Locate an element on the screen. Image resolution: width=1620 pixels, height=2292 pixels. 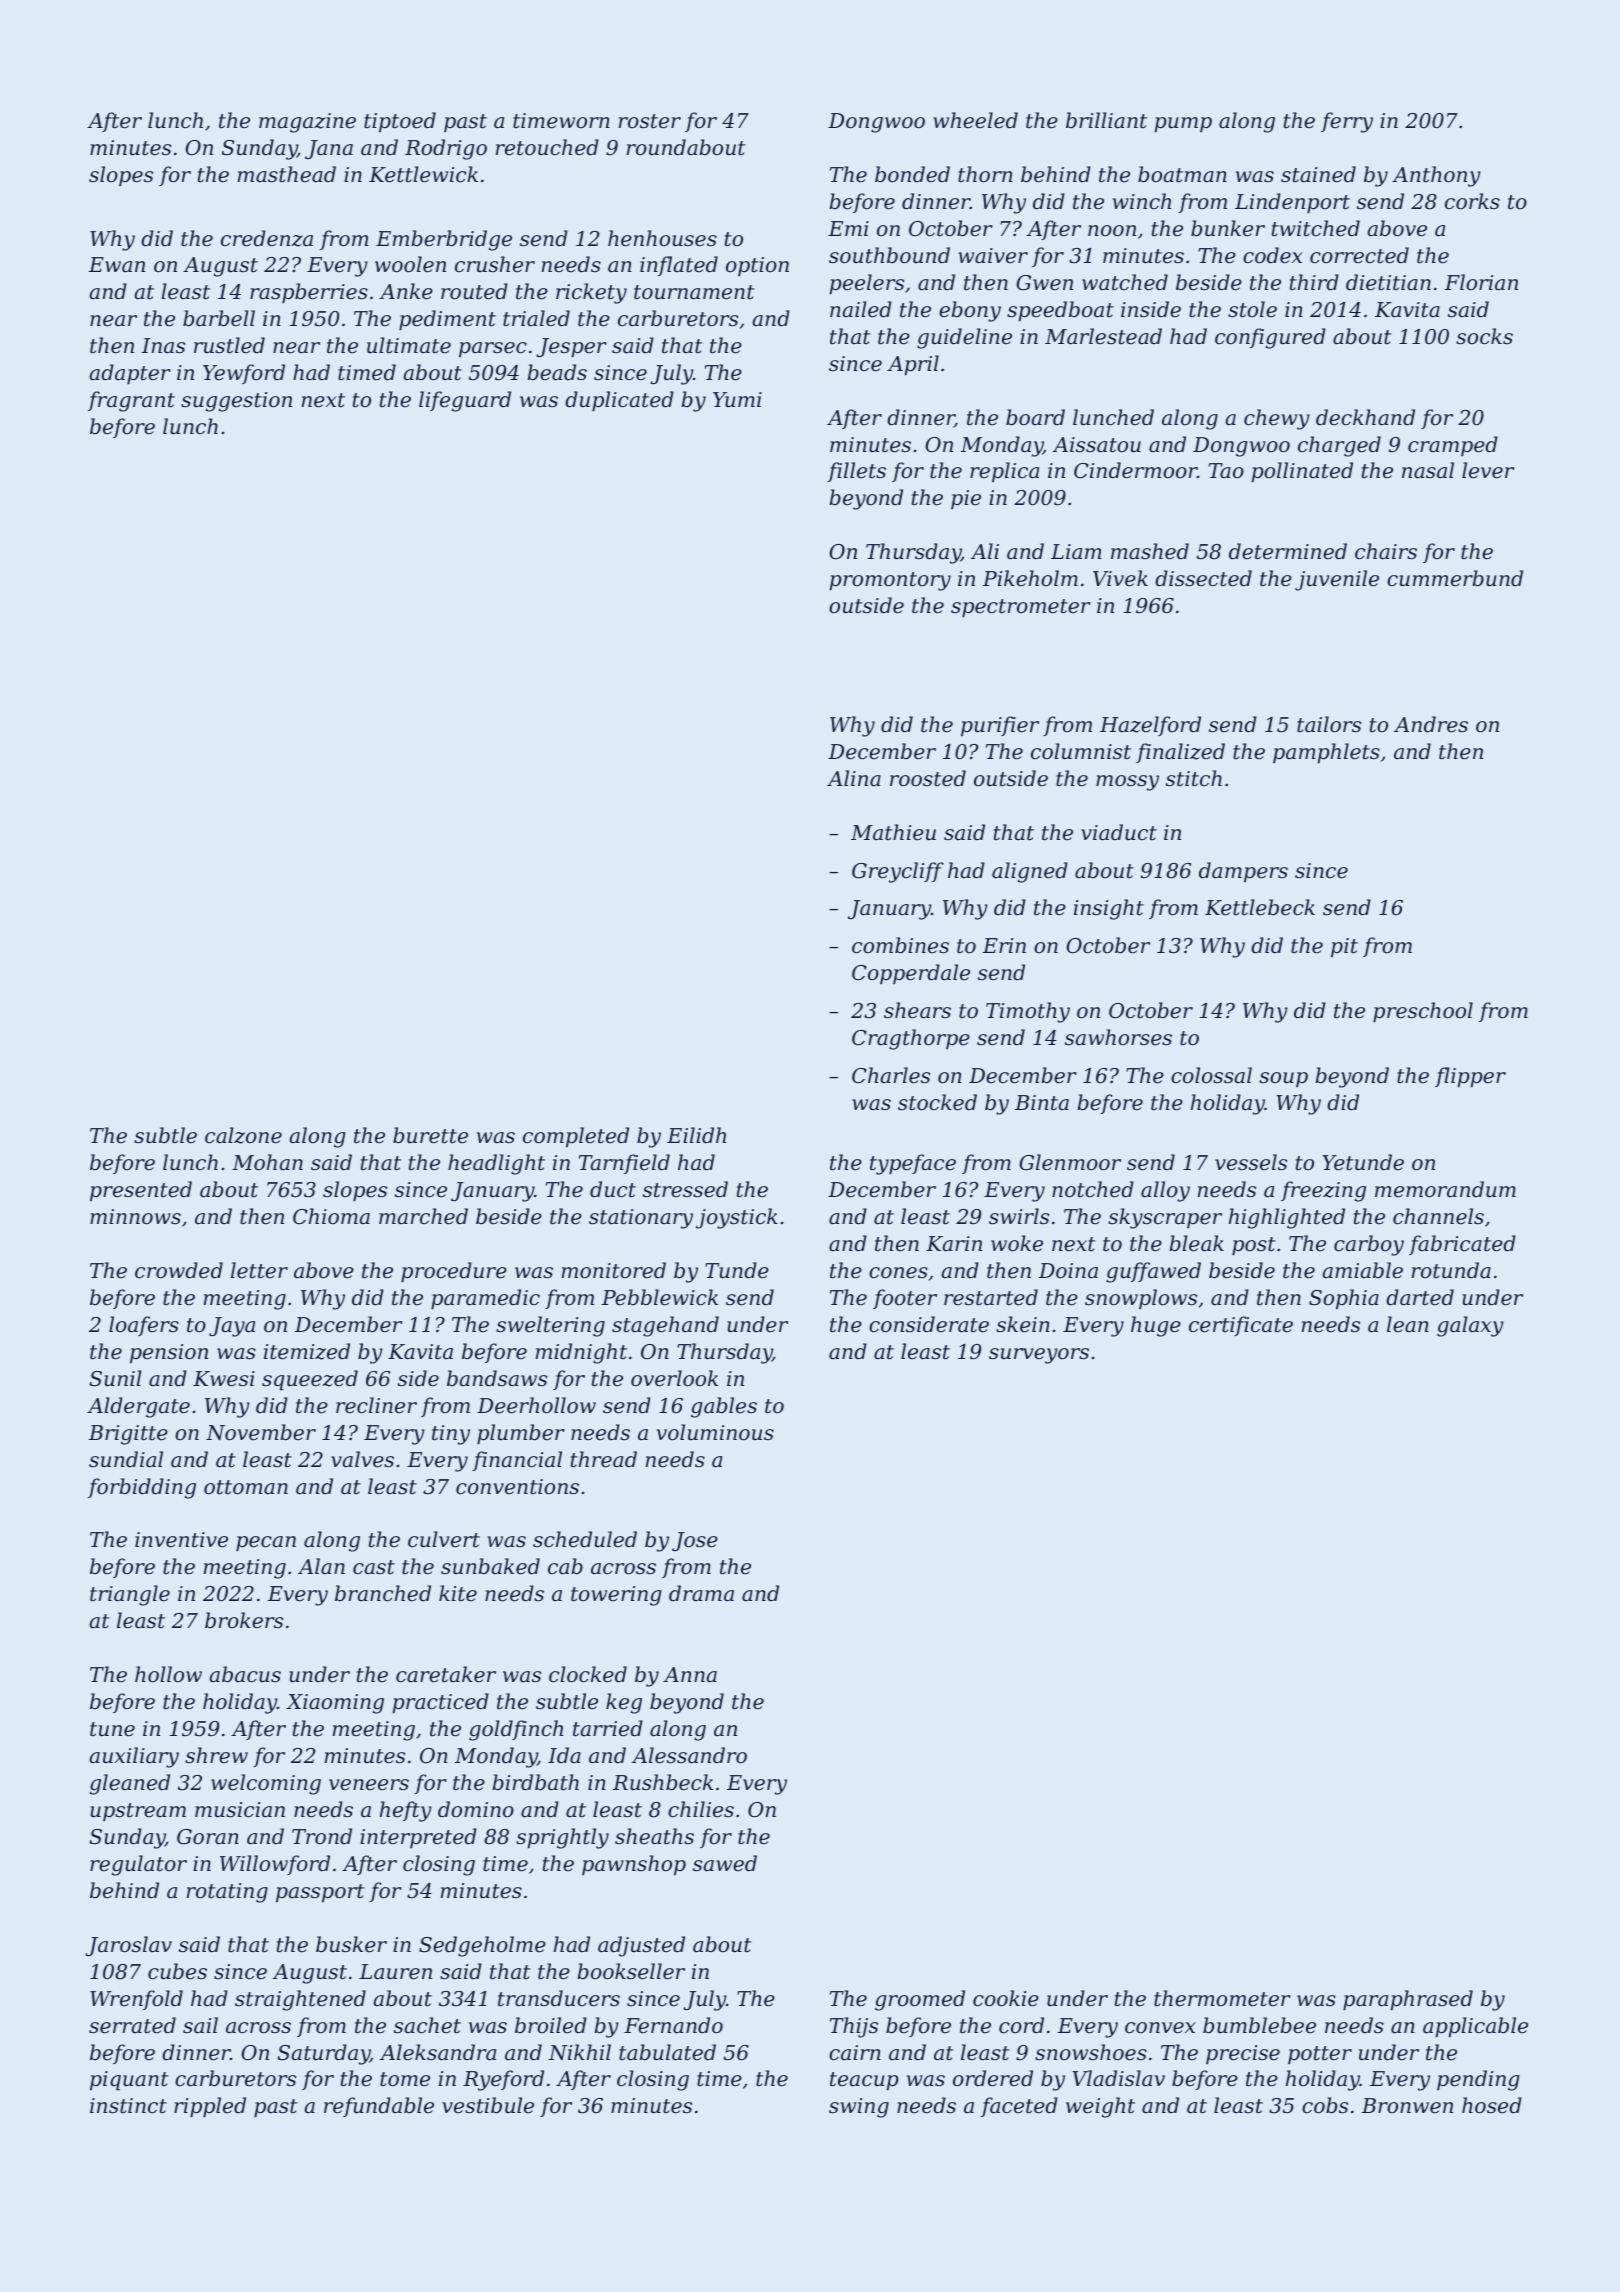
Chioma is located at coordinates (331, 1216).
